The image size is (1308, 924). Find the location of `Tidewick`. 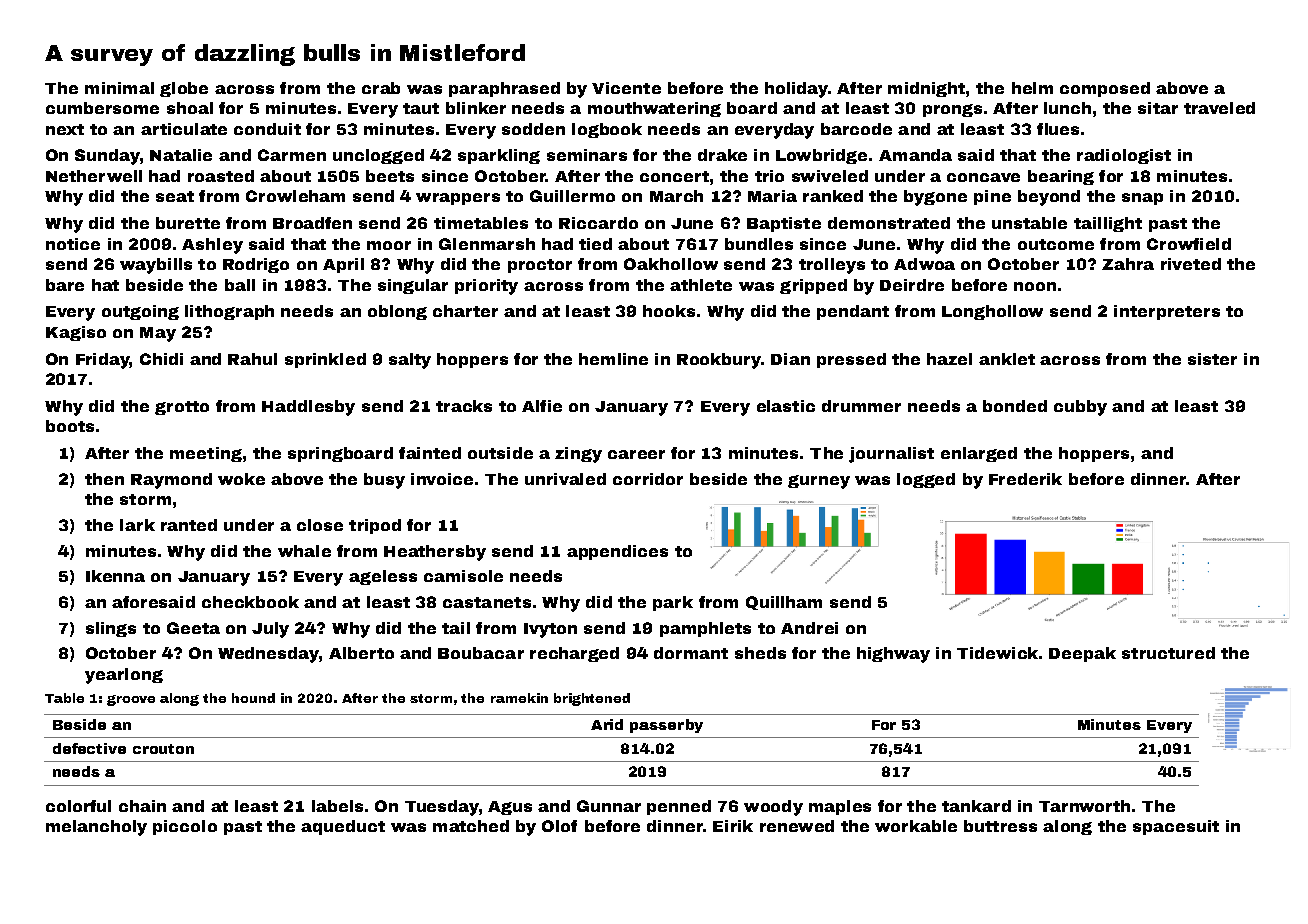

Tidewick is located at coordinates (997, 653).
